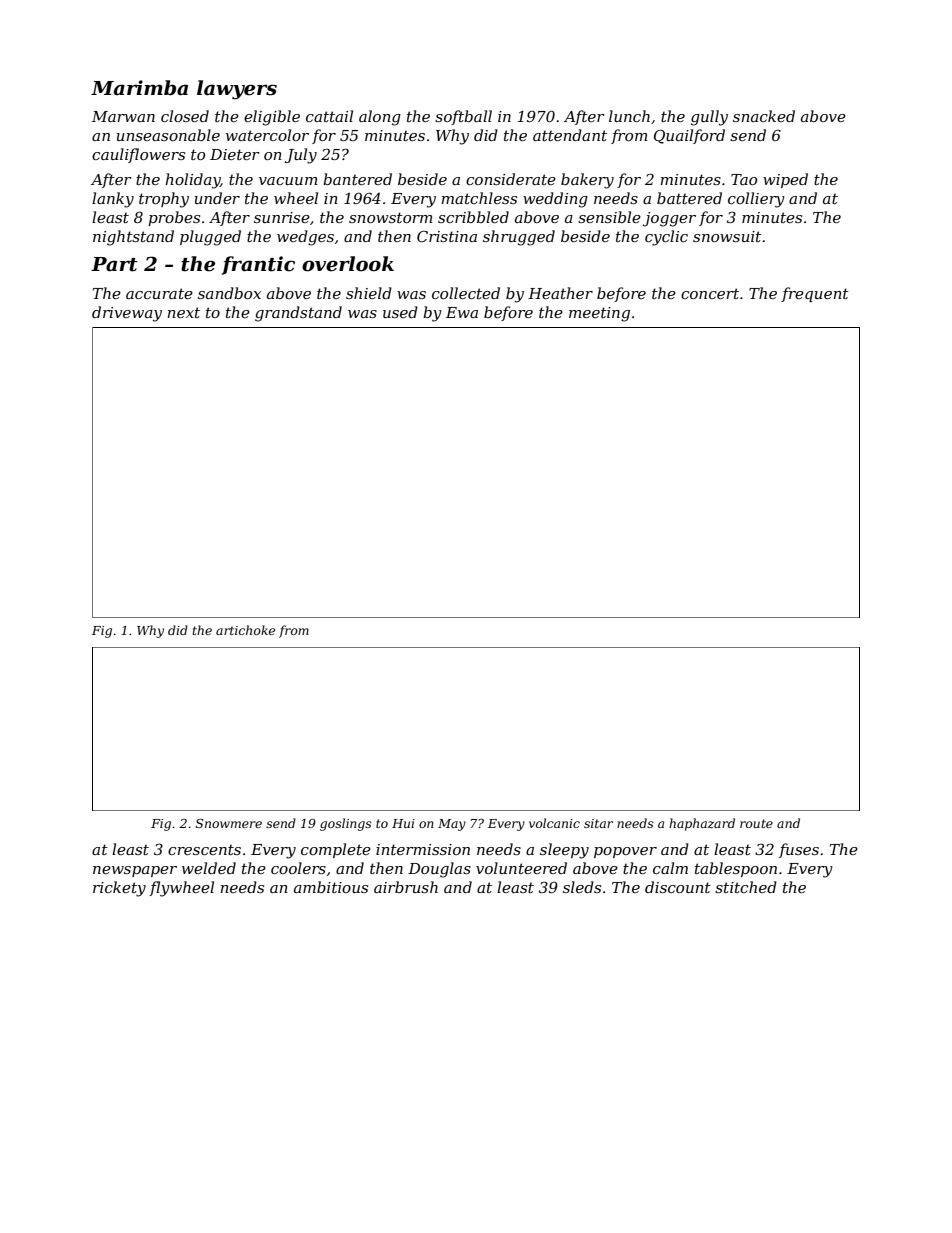 Image resolution: width=952 pixels, height=1233 pixels. What do you see at coordinates (756, 823) in the screenshot?
I see `route` at bounding box center [756, 823].
